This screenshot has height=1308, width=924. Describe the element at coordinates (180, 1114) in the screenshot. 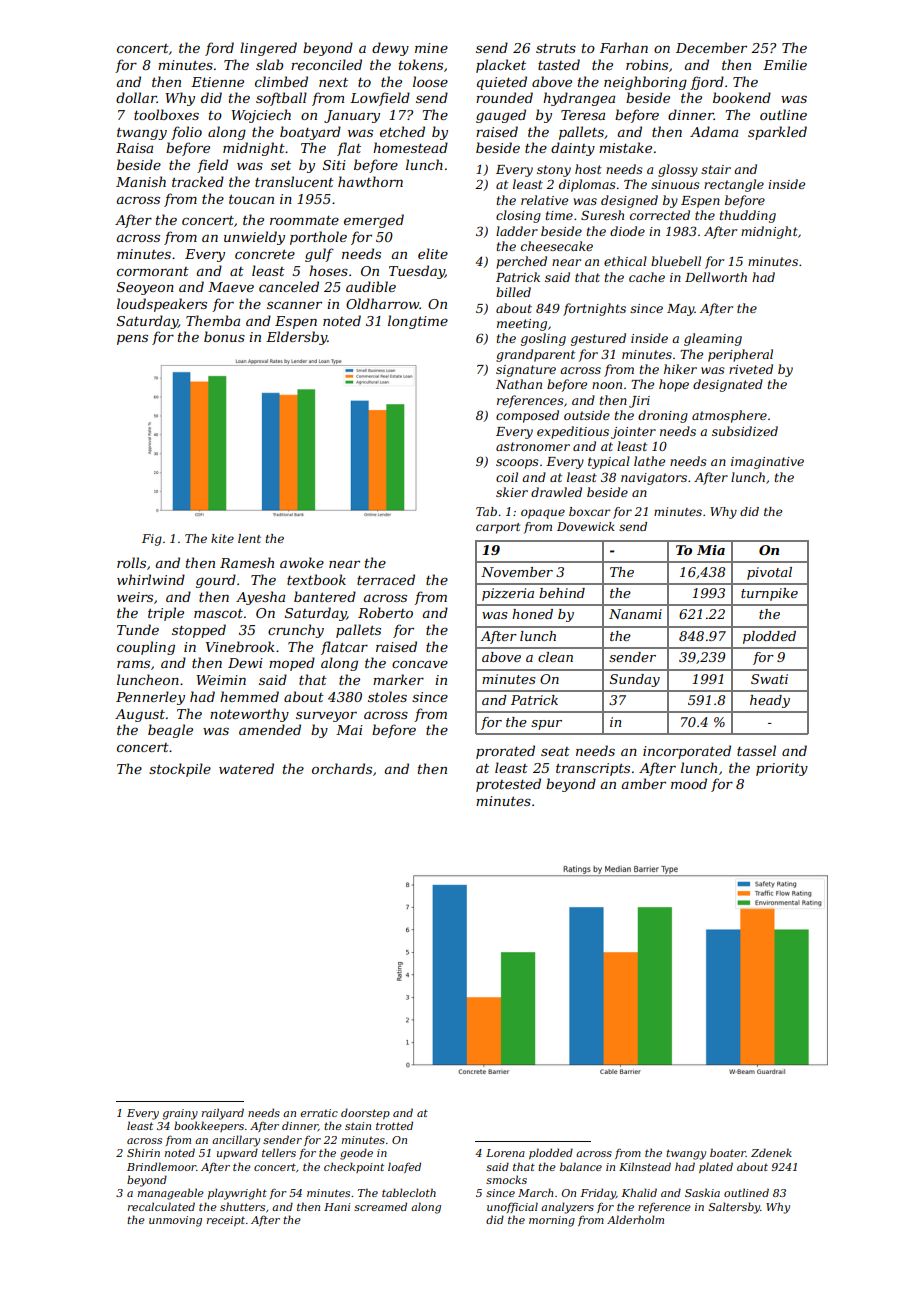

I see `grainy` at that location.
